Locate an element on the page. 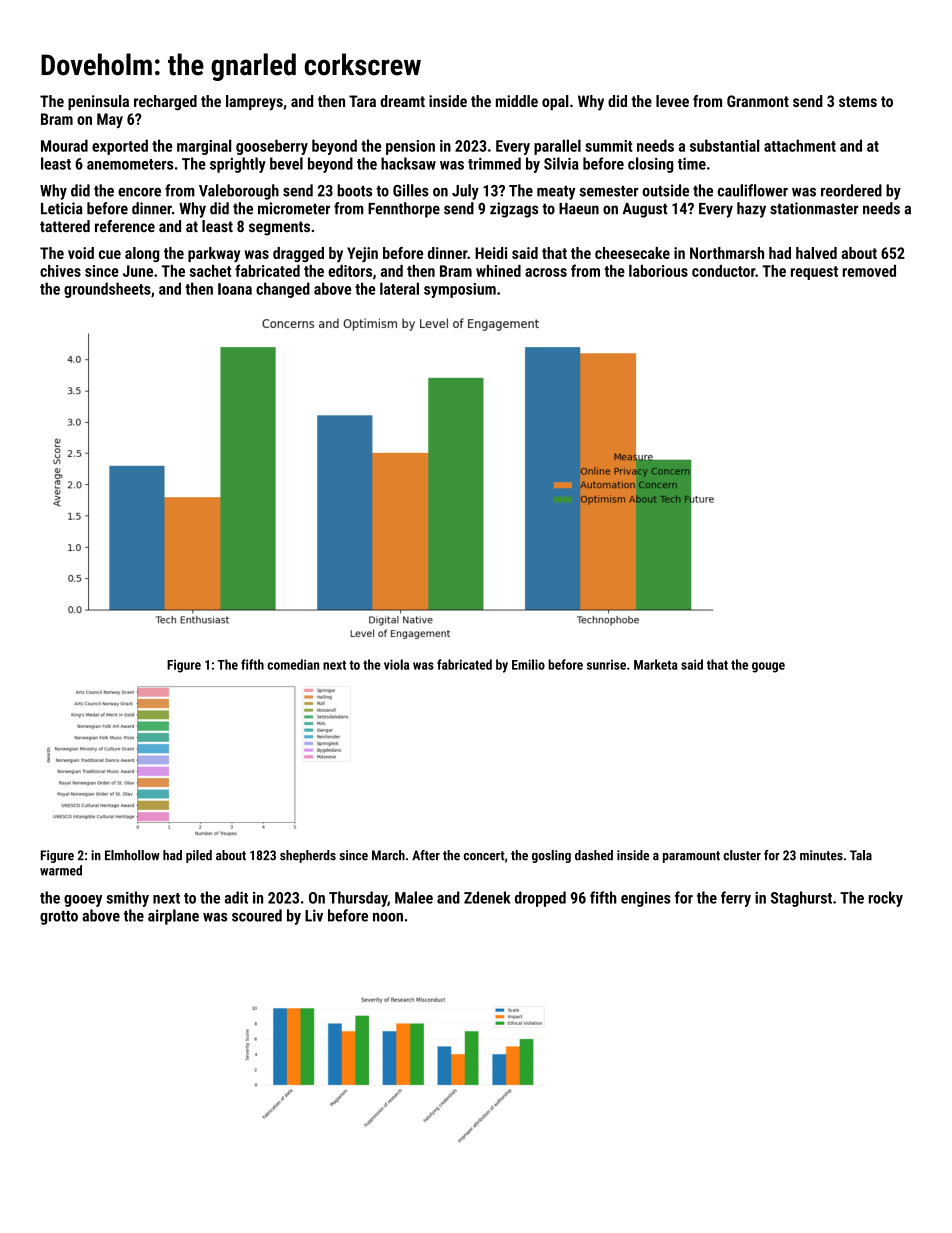 This document has height=1233, width=952. Yejin is located at coordinates (362, 255).
